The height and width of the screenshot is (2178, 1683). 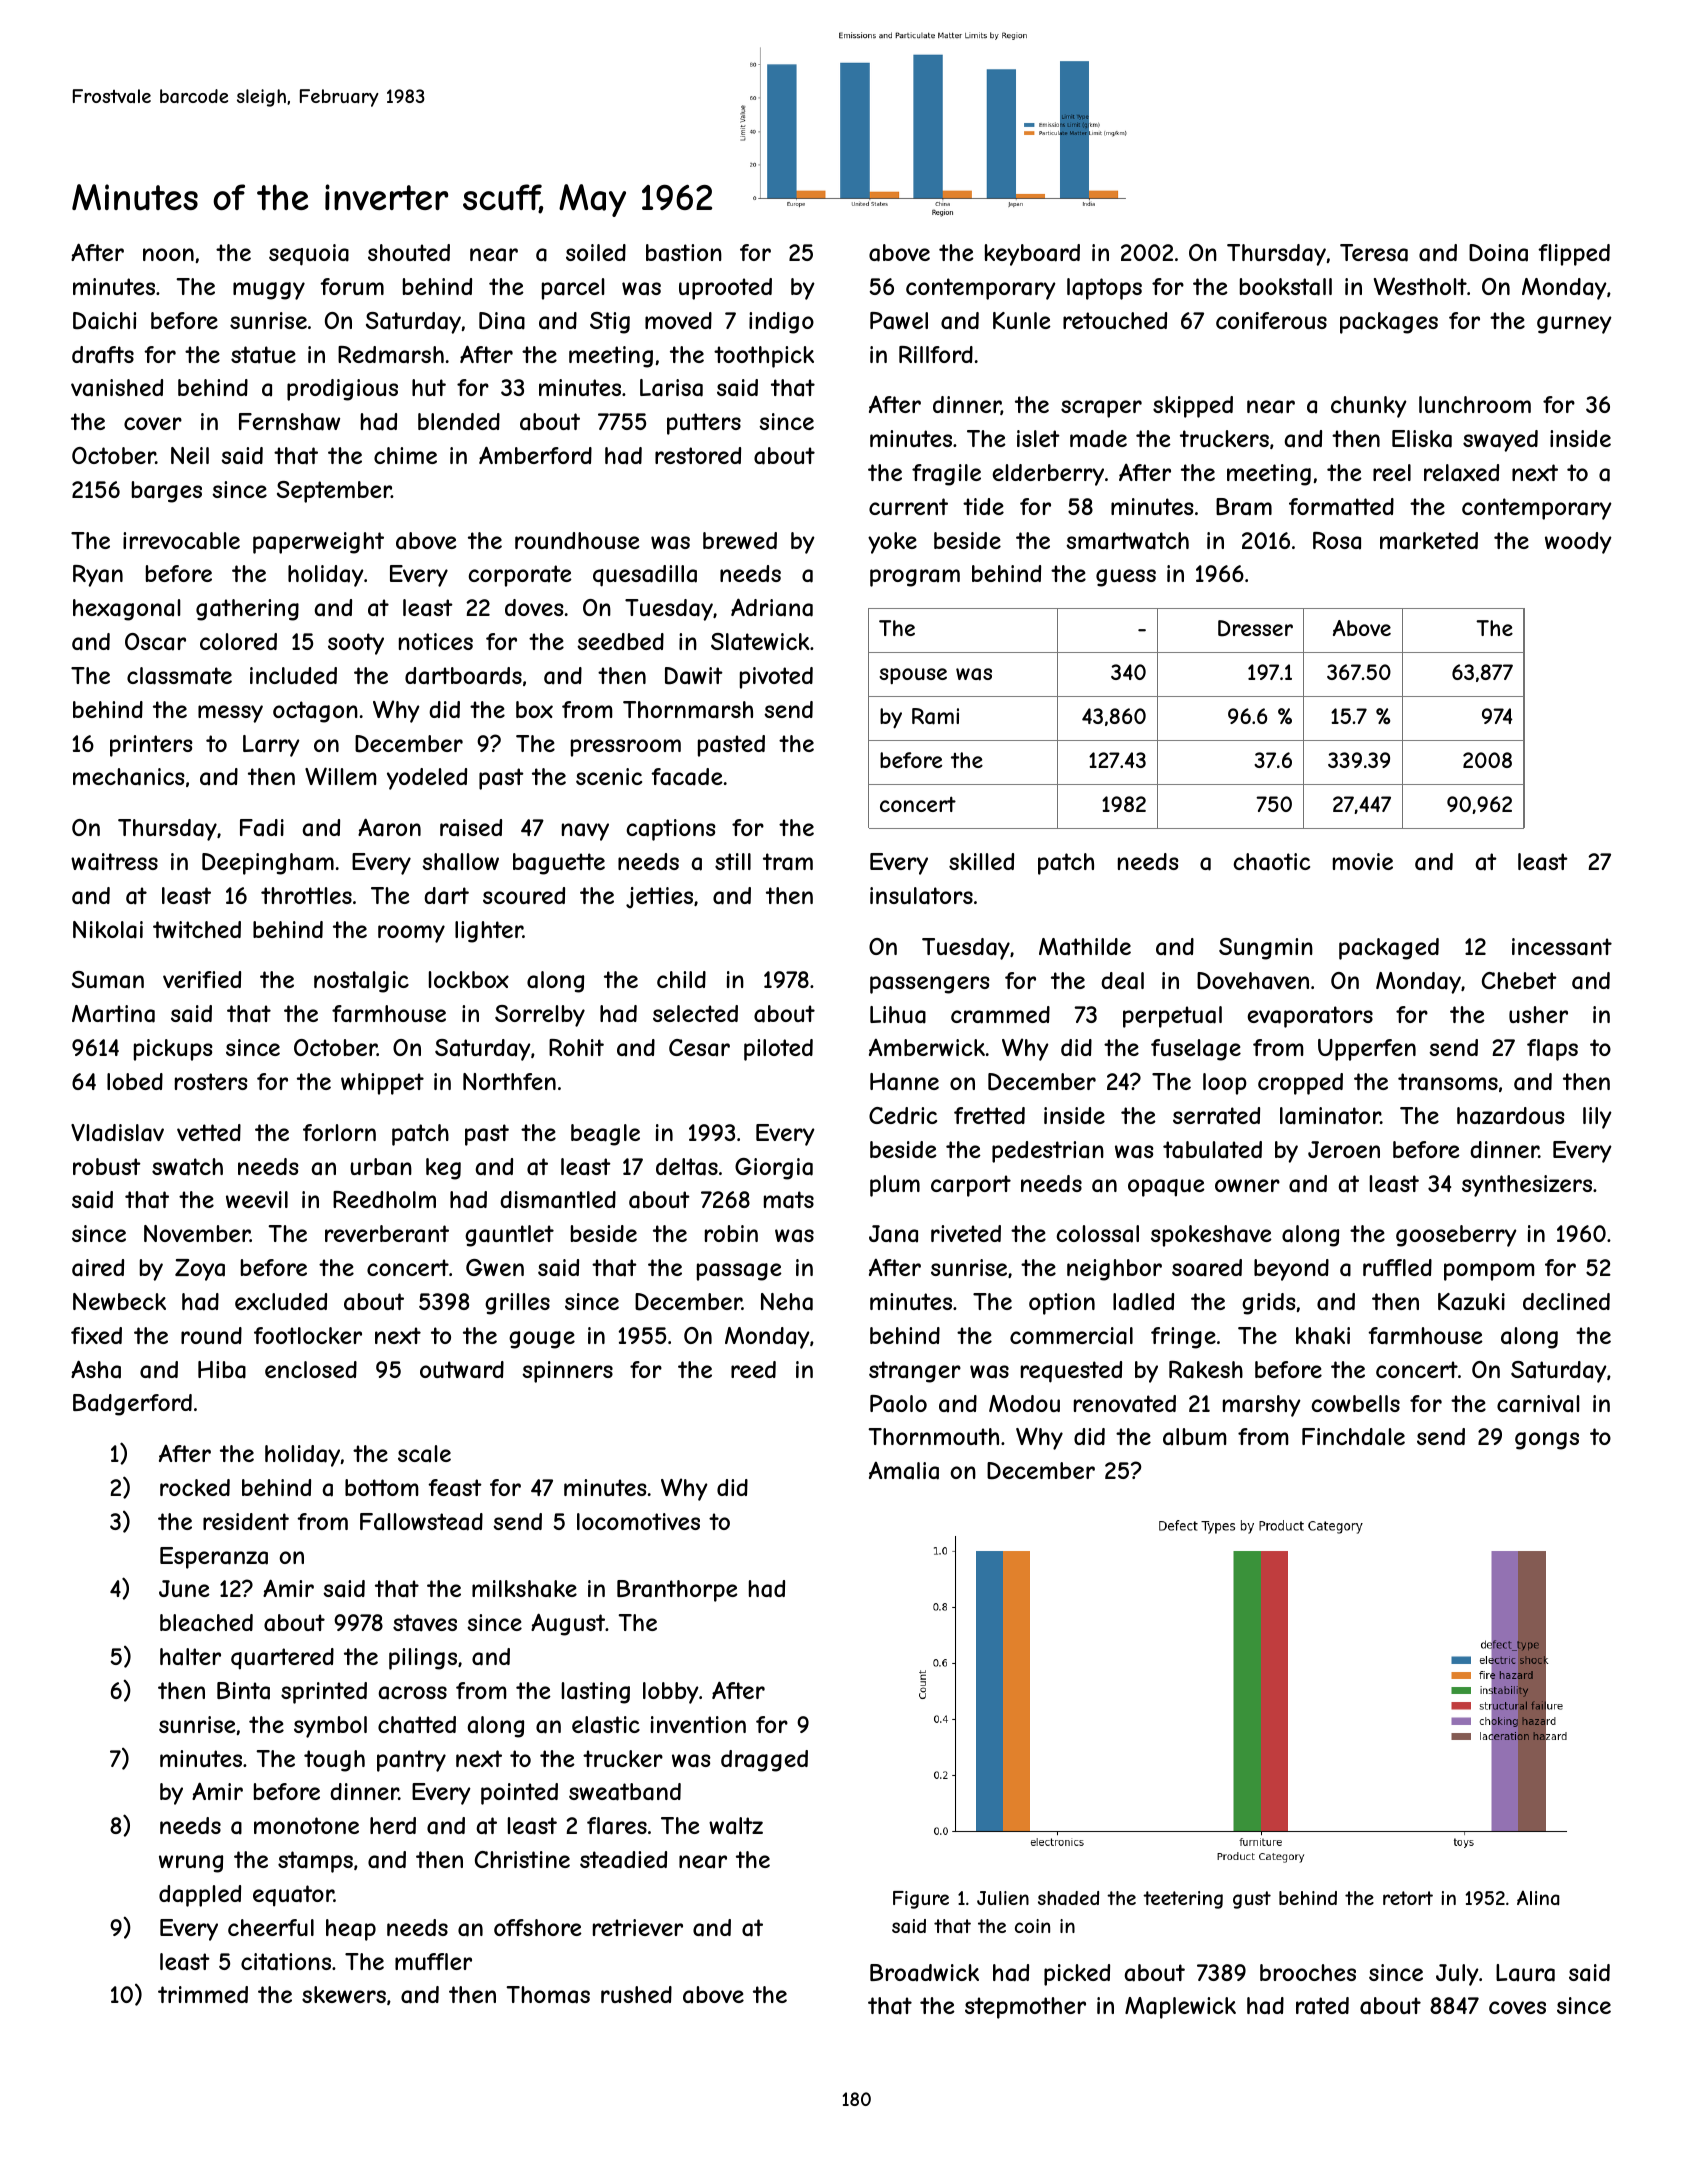 I want to click on Badgerford, so click(x=132, y=1405).
